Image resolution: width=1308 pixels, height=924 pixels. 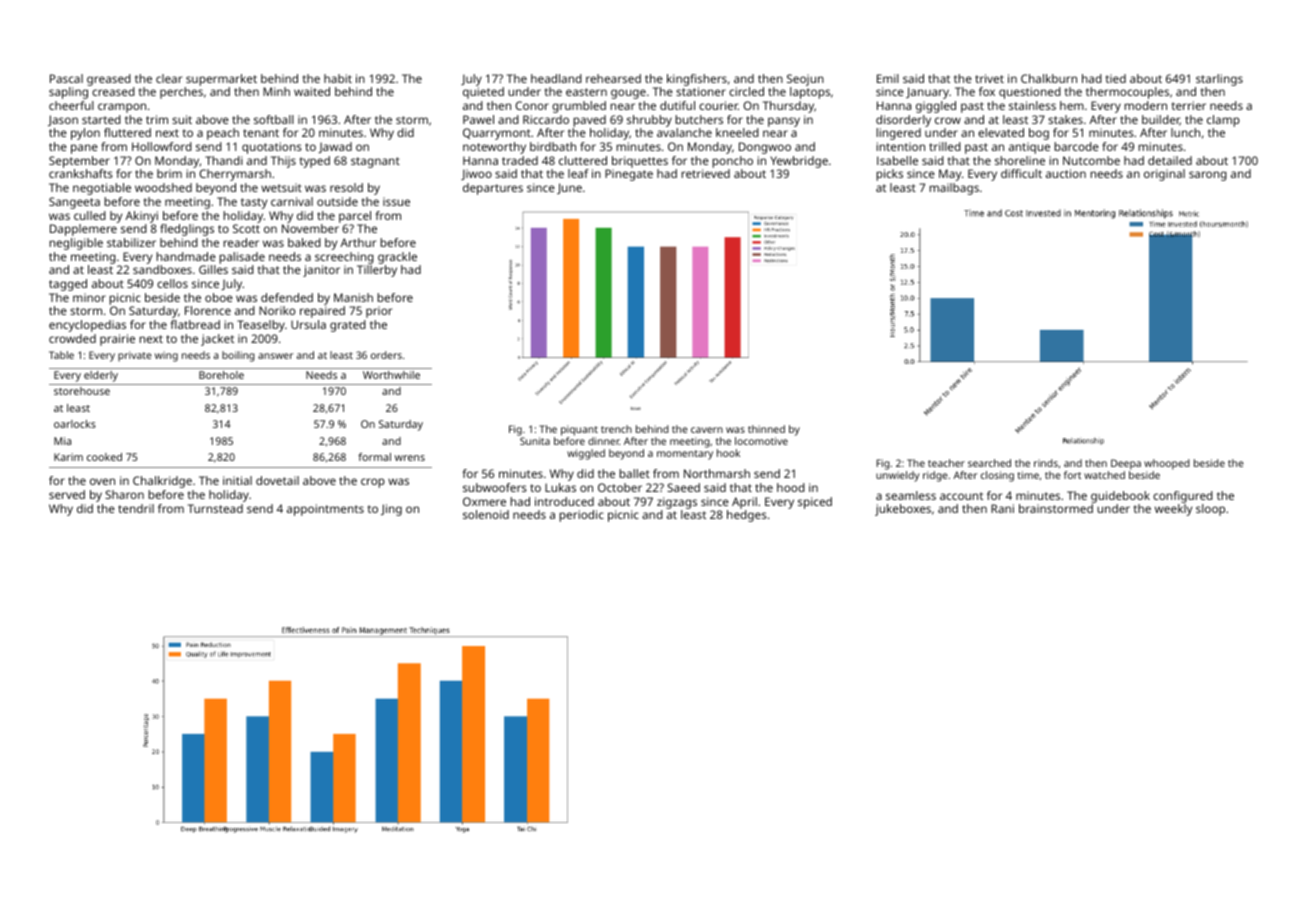 I want to click on headland, so click(x=556, y=78).
